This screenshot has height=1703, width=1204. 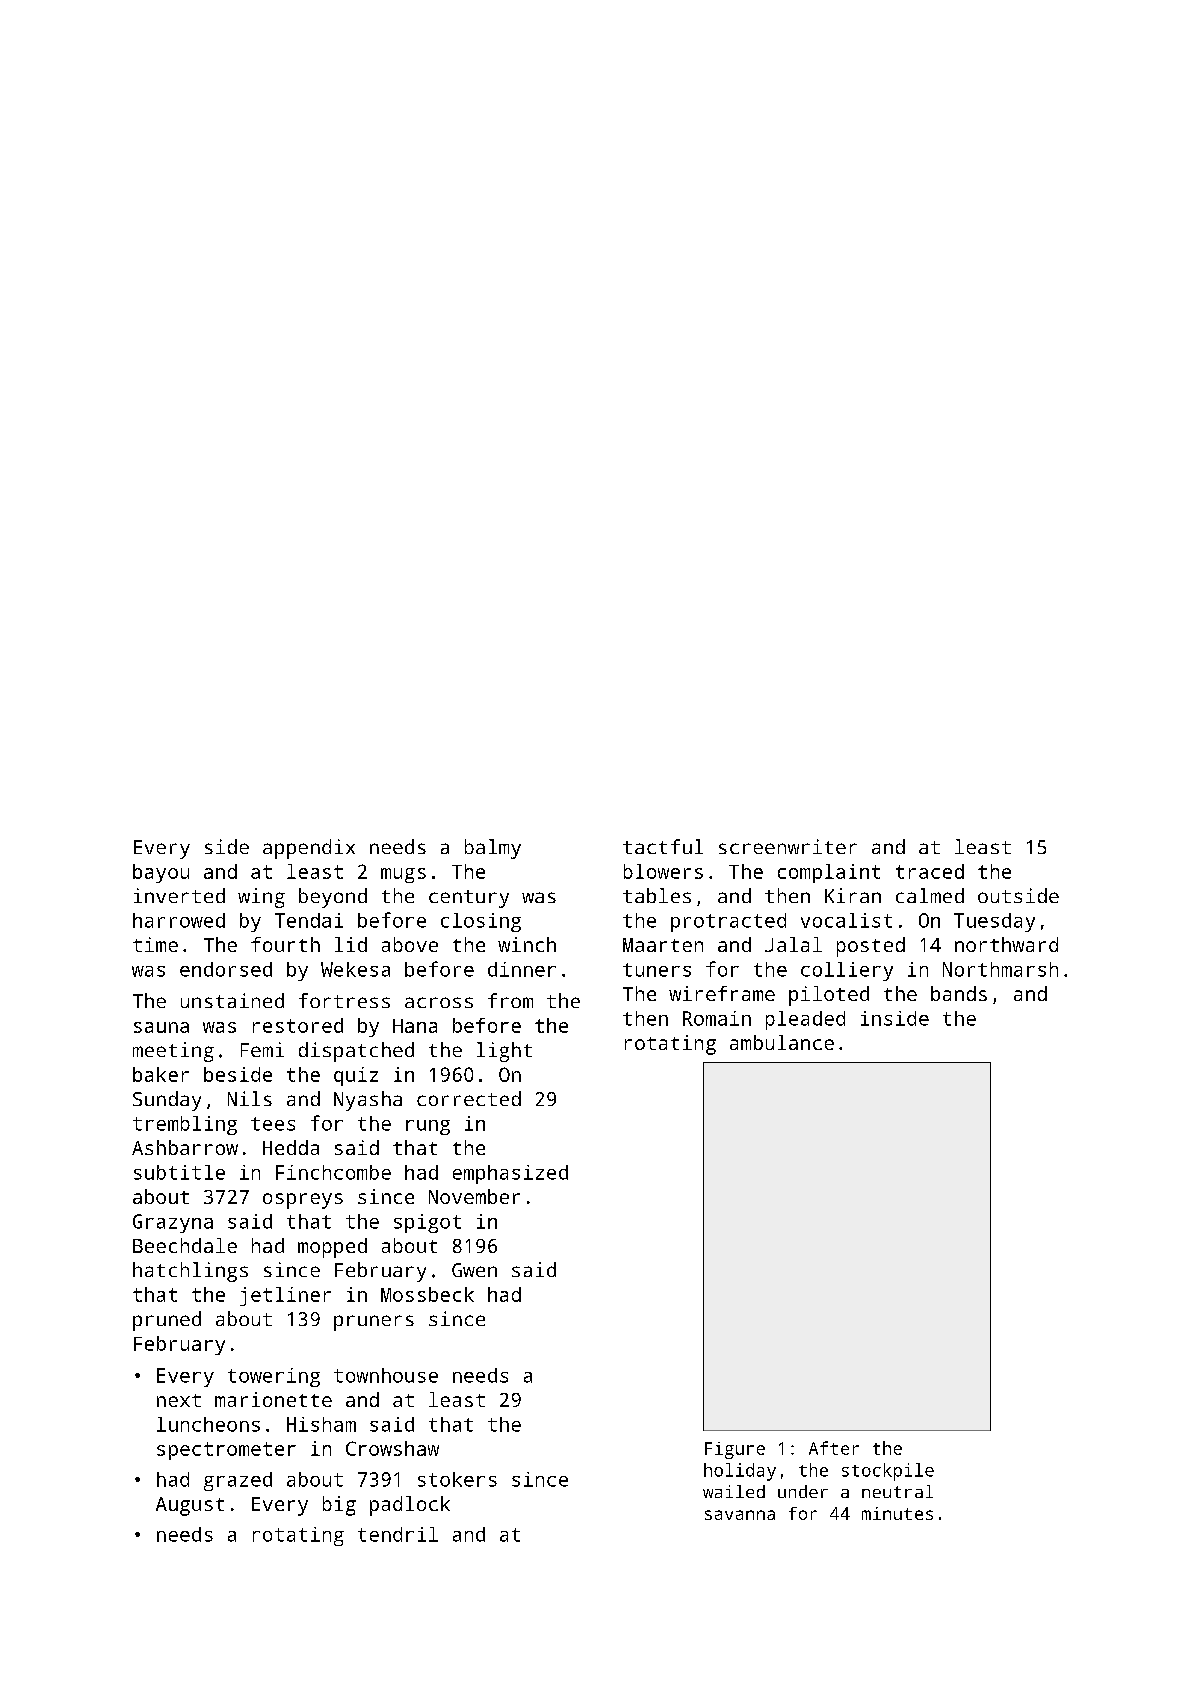 What do you see at coordinates (392, 1448) in the screenshot?
I see `Crowshaw` at bounding box center [392, 1448].
